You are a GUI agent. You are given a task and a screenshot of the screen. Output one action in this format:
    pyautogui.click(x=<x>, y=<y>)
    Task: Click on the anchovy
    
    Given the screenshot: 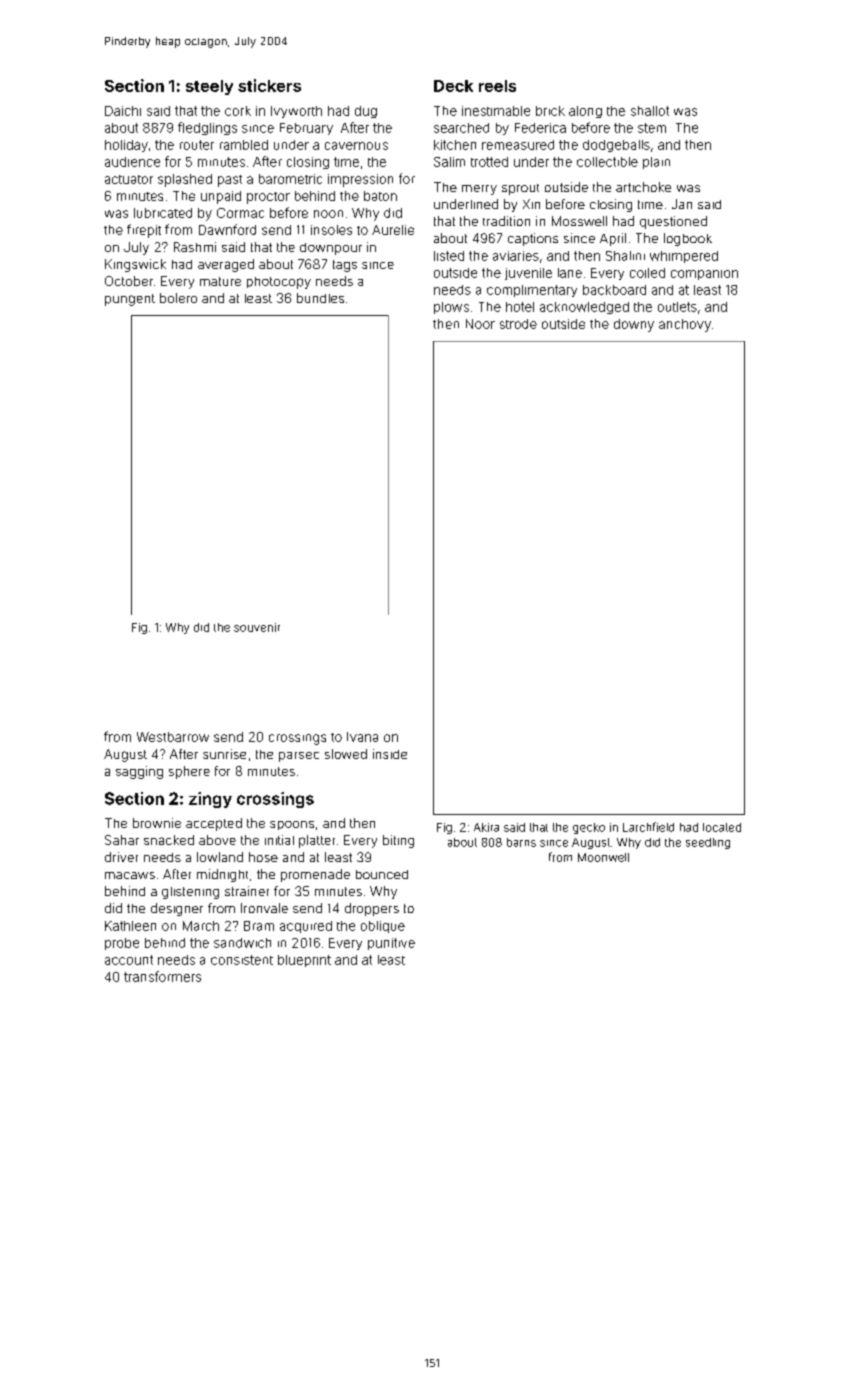 What is the action you would take?
    pyautogui.click(x=685, y=325)
